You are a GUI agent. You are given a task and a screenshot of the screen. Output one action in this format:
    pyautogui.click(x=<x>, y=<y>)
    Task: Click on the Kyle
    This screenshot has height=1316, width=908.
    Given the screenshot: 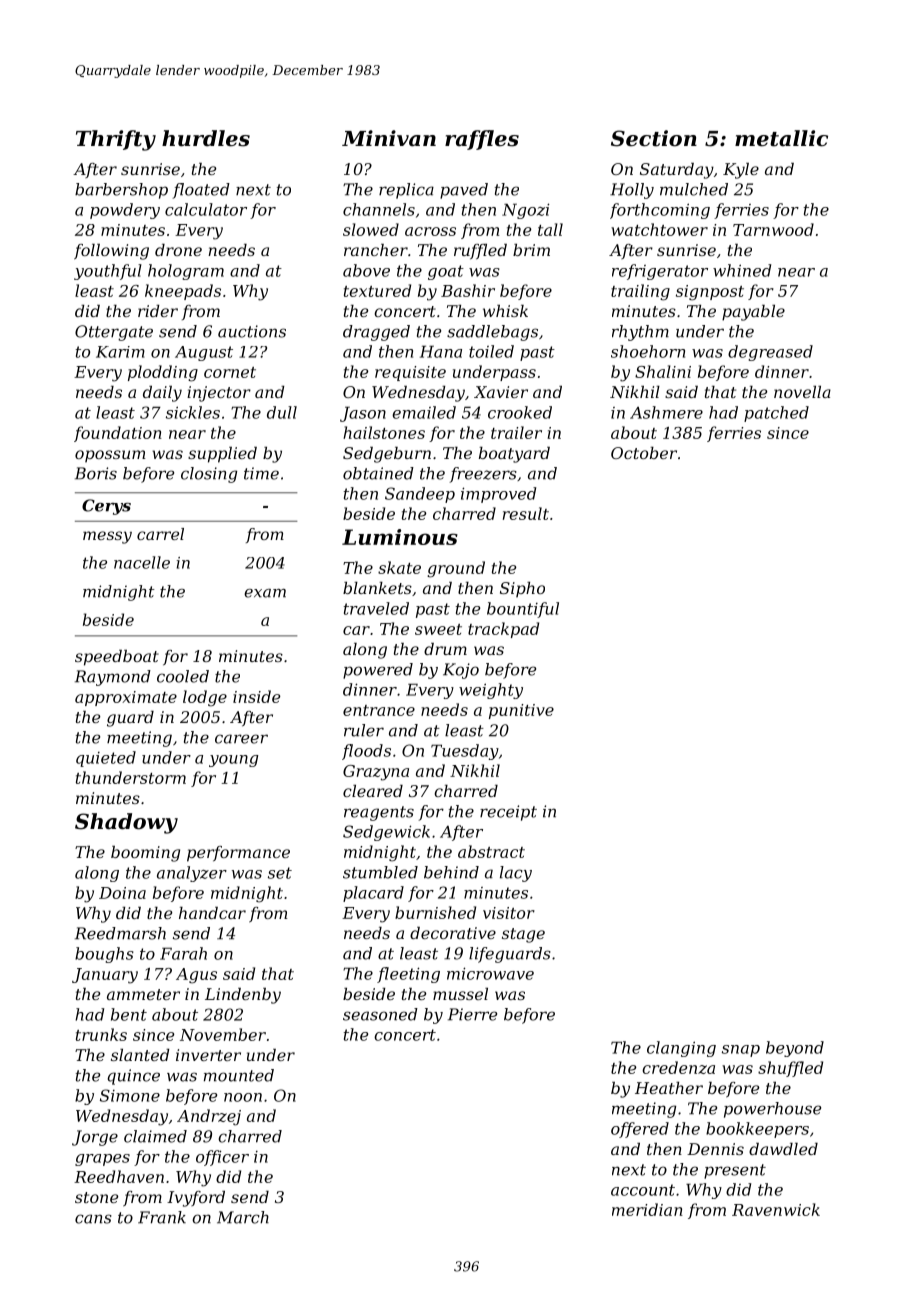 What is the action you would take?
    pyautogui.click(x=741, y=171)
